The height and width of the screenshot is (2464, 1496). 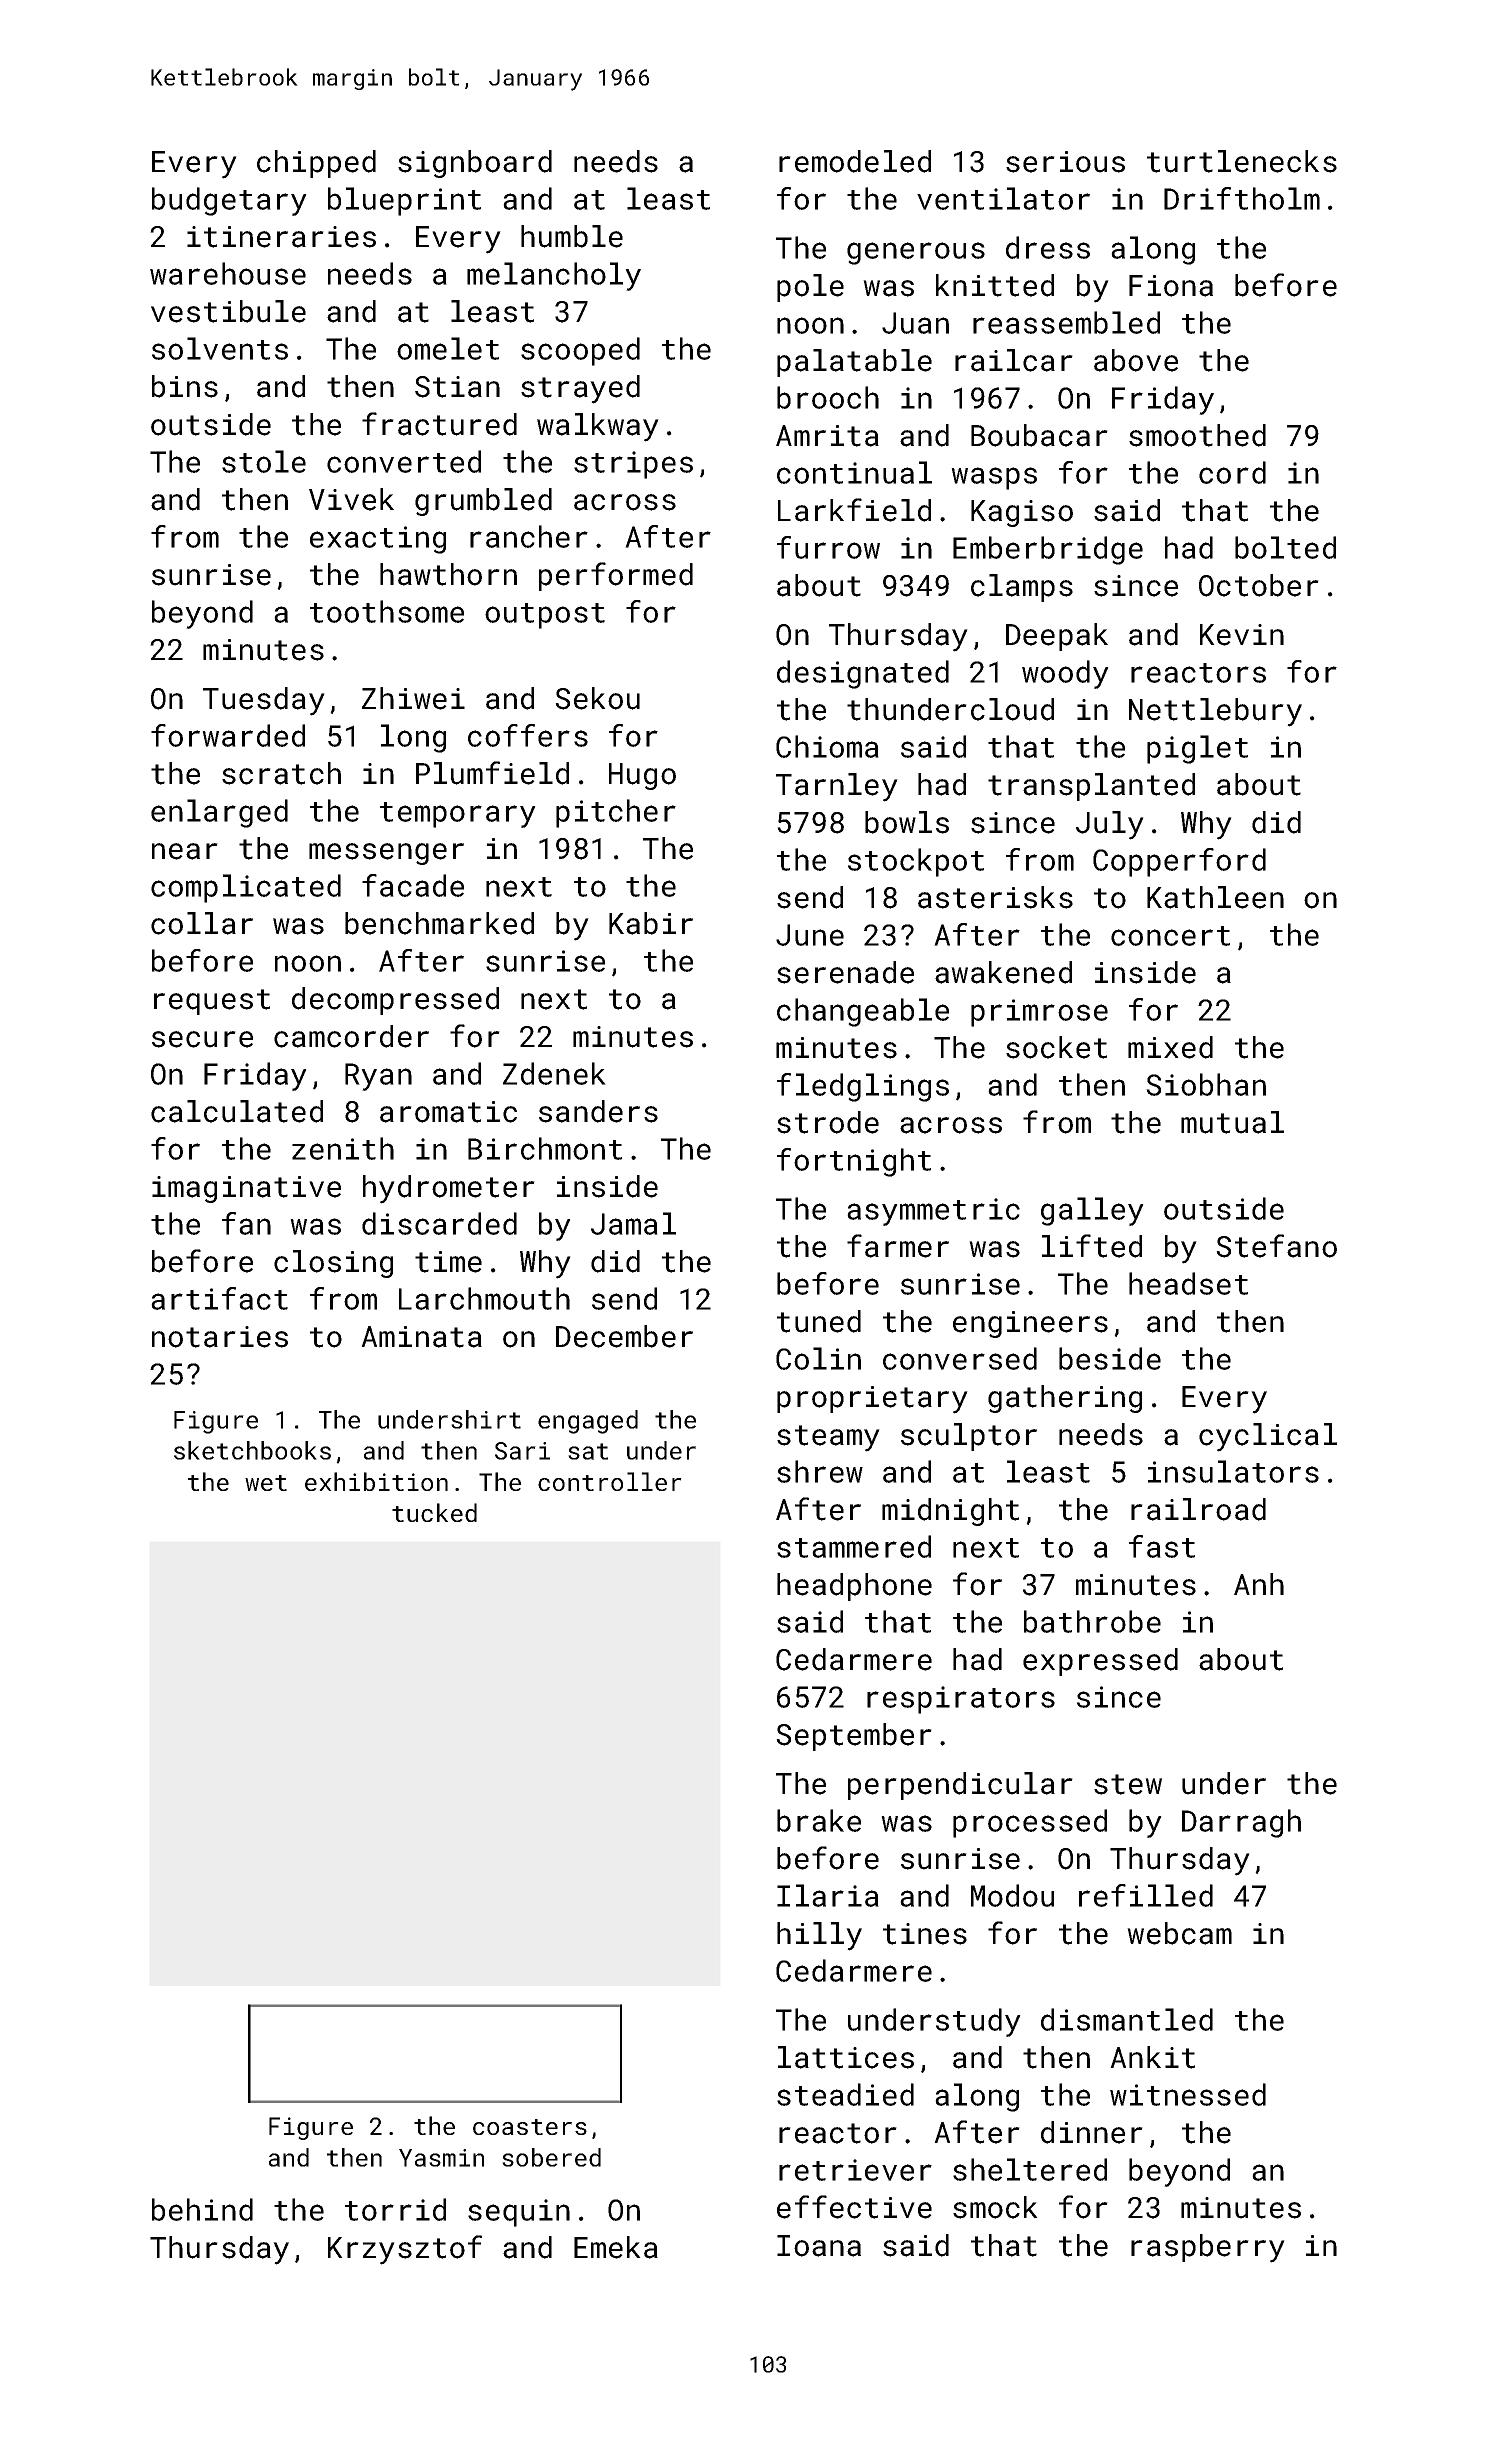 I want to click on remodeled, so click(x=855, y=161).
